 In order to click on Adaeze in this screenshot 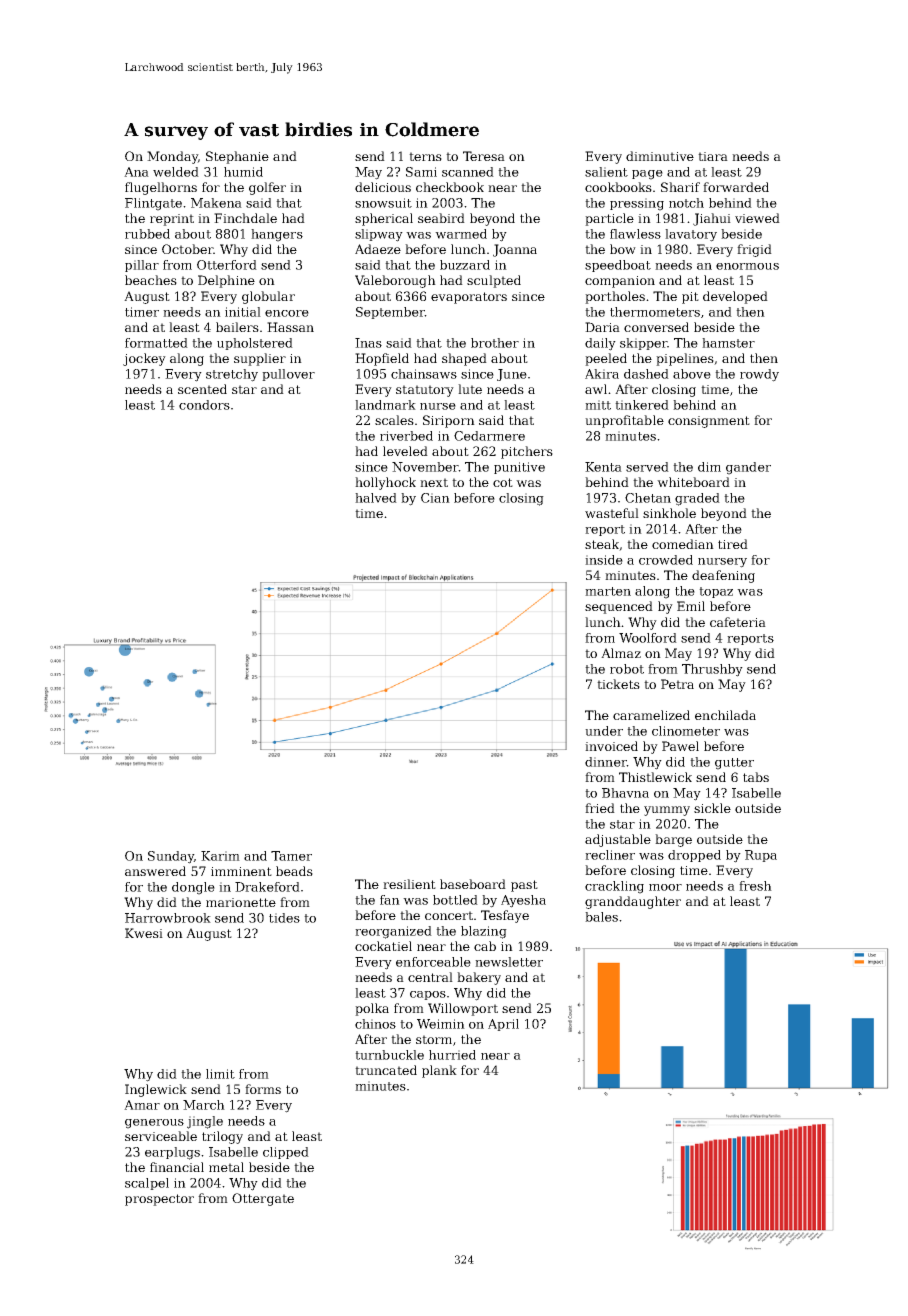, I will do `click(378, 249)`.
